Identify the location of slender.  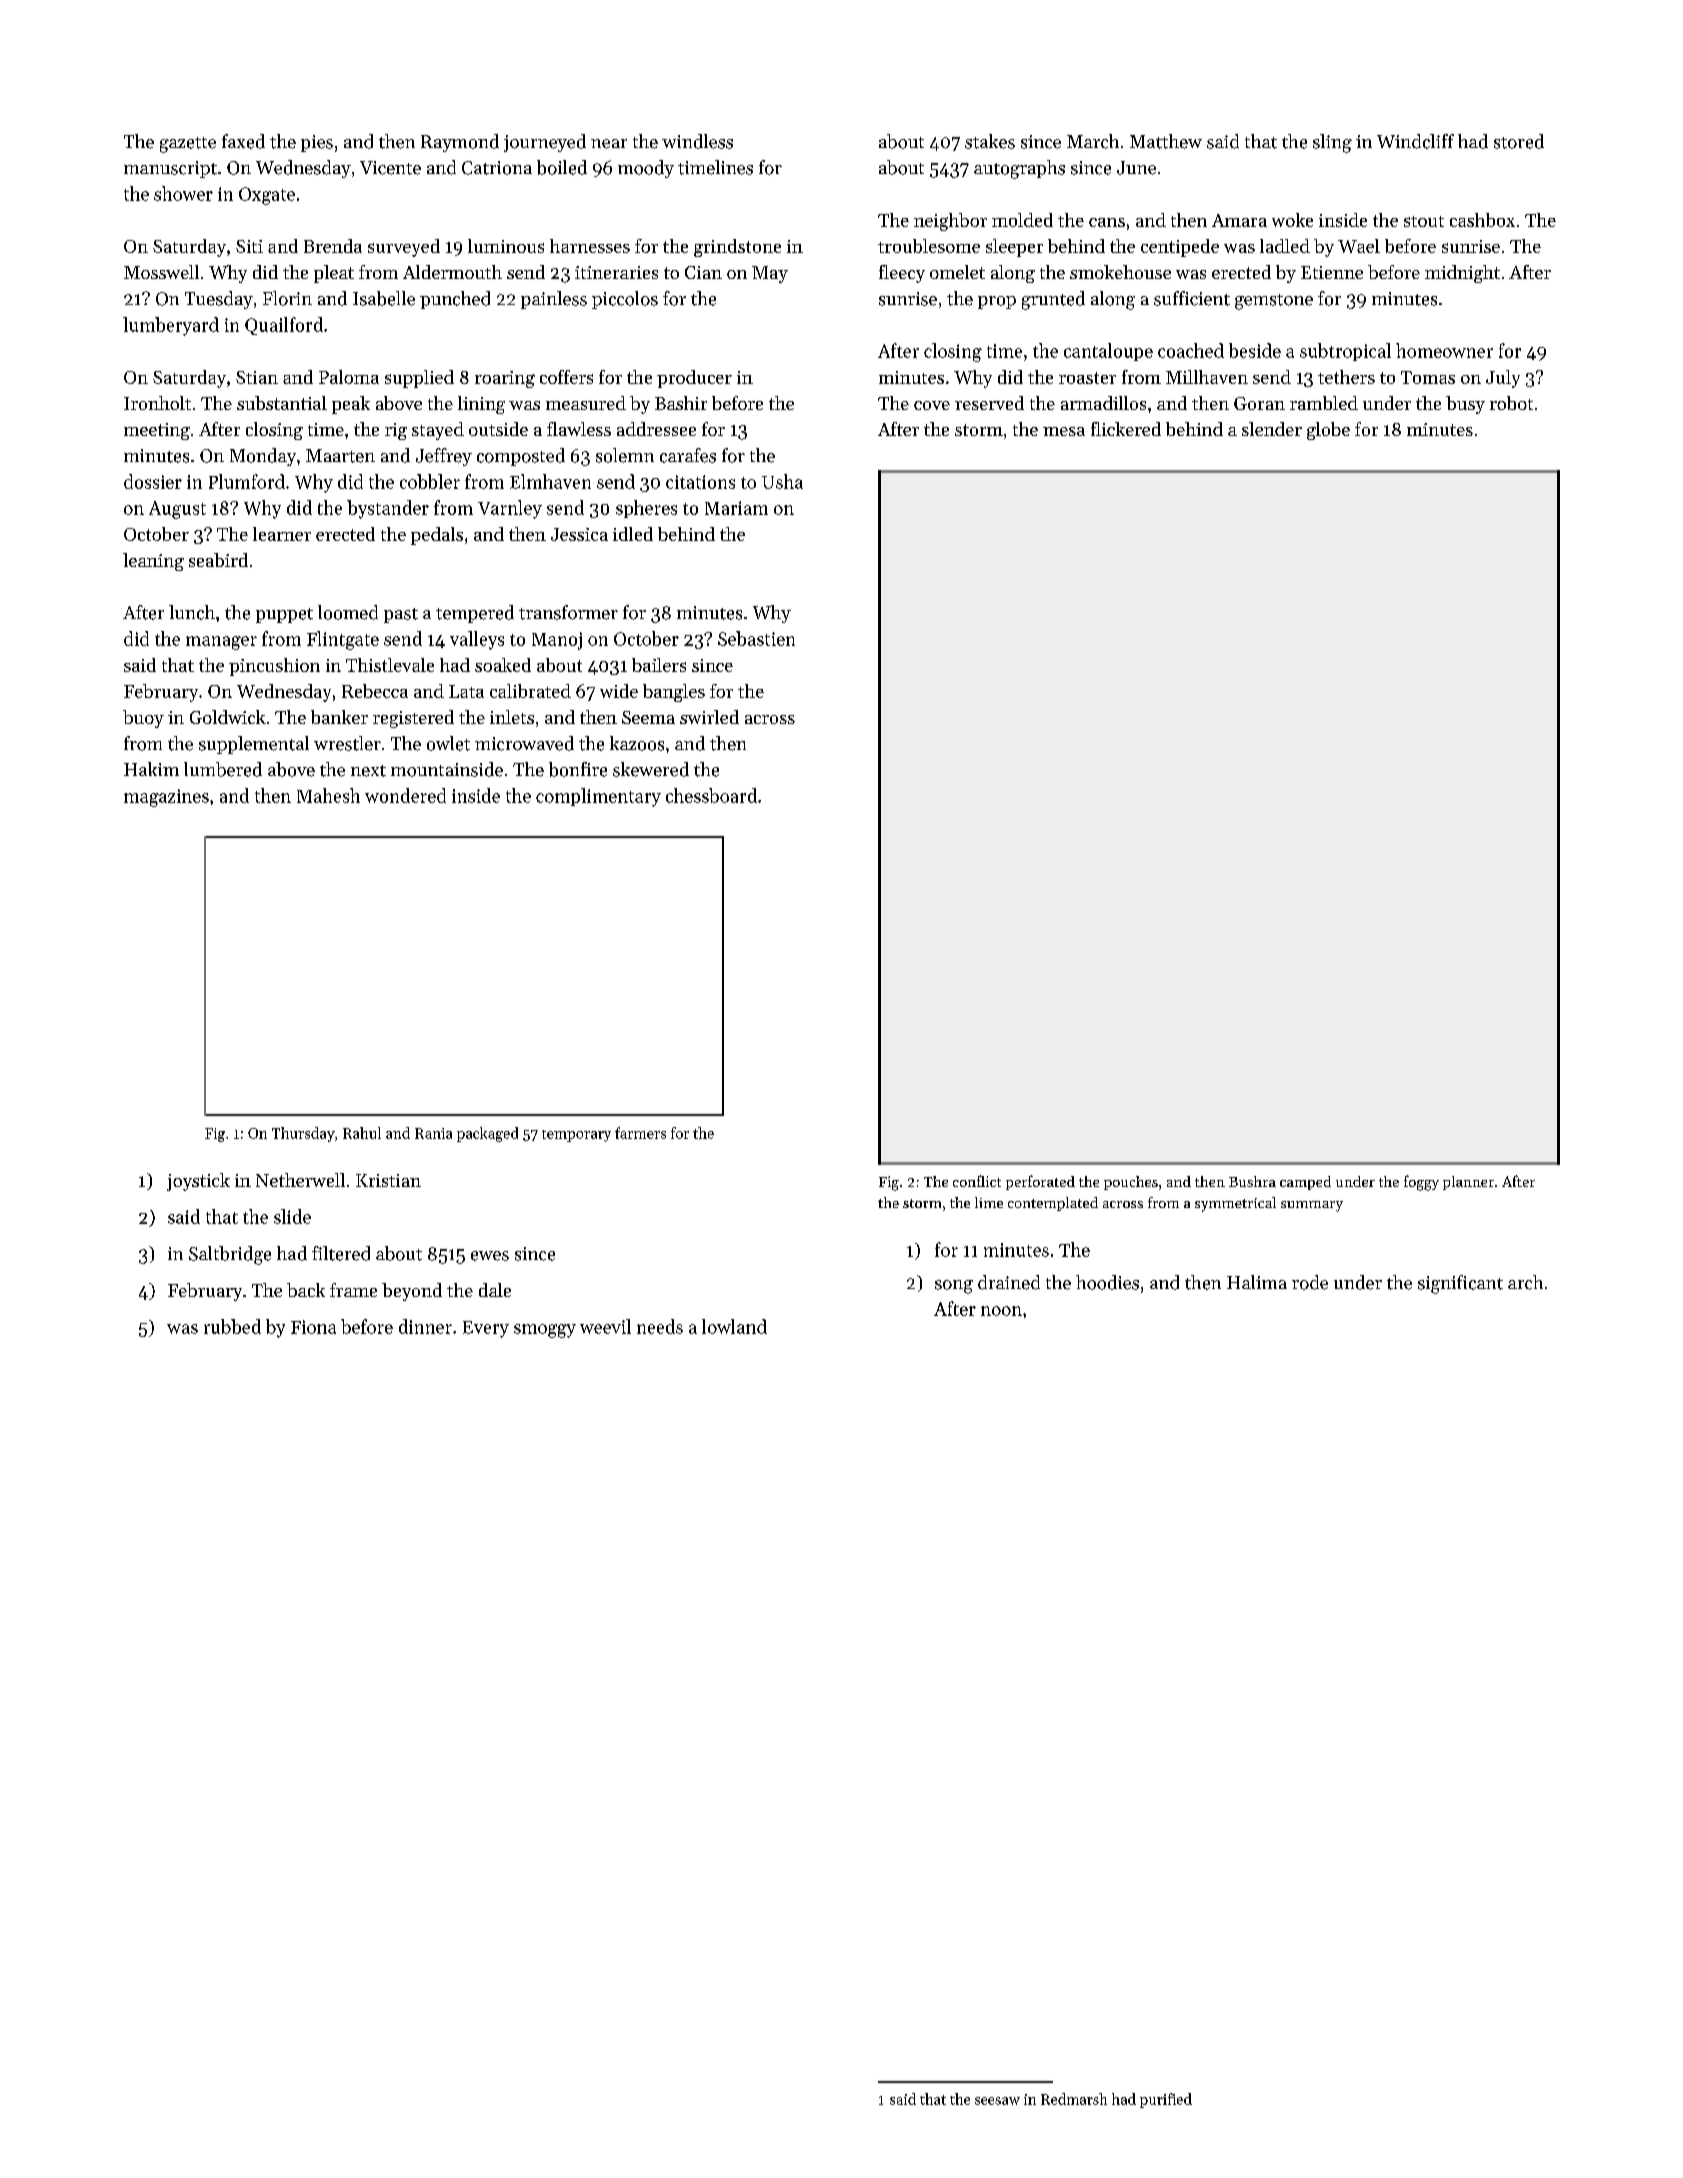
(1272, 429).
